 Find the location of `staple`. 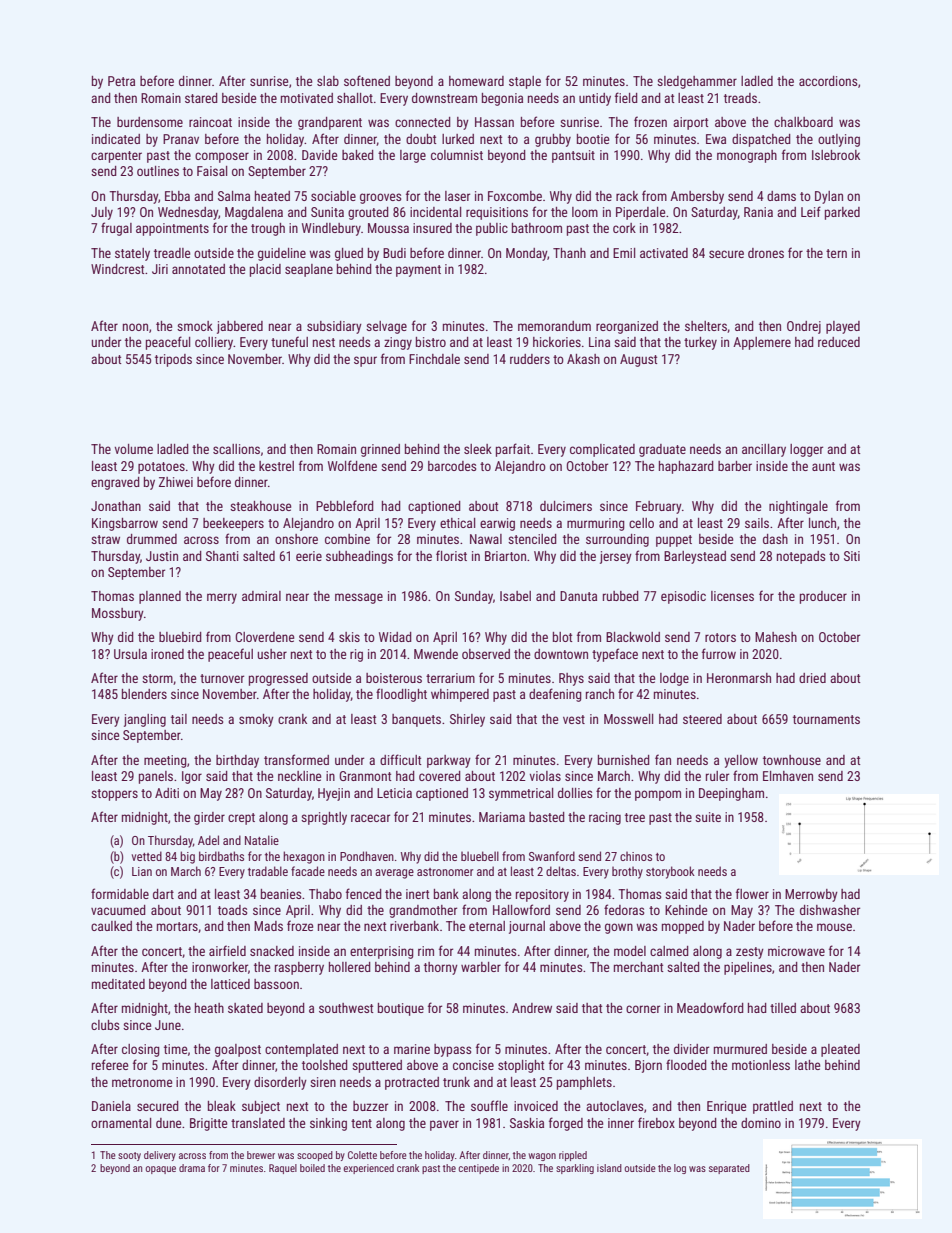

staple is located at coordinates (525, 82).
